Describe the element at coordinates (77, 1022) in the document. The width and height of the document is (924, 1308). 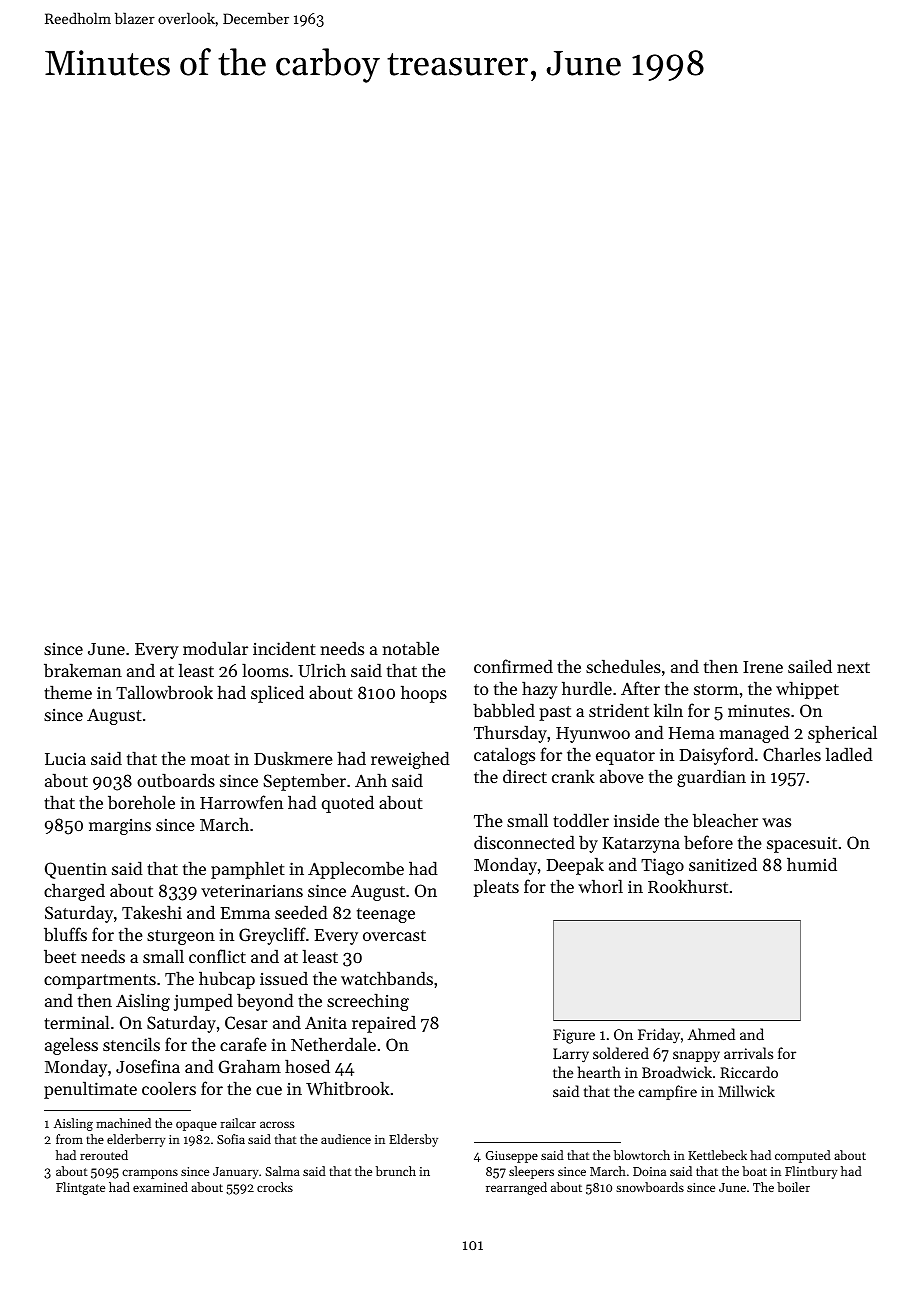
I see `terminal` at that location.
